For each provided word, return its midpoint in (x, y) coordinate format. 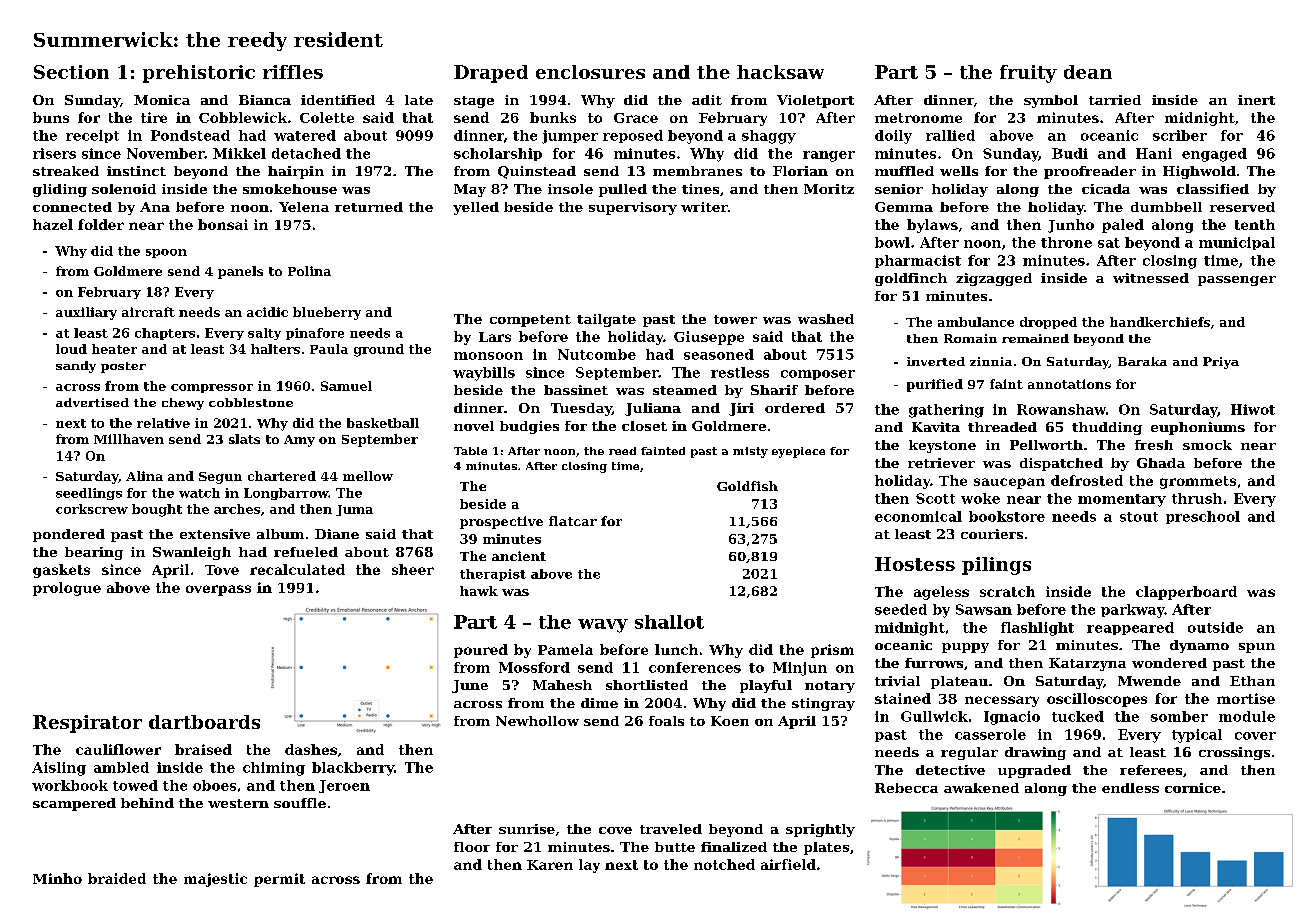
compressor (212, 388)
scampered (74, 804)
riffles (293, 72)
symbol (1051, 101)
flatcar (573, 521)
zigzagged (994, 279)
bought (157, 510)
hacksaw (780, 72)
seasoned (719, 354)
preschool (1203, 517)
